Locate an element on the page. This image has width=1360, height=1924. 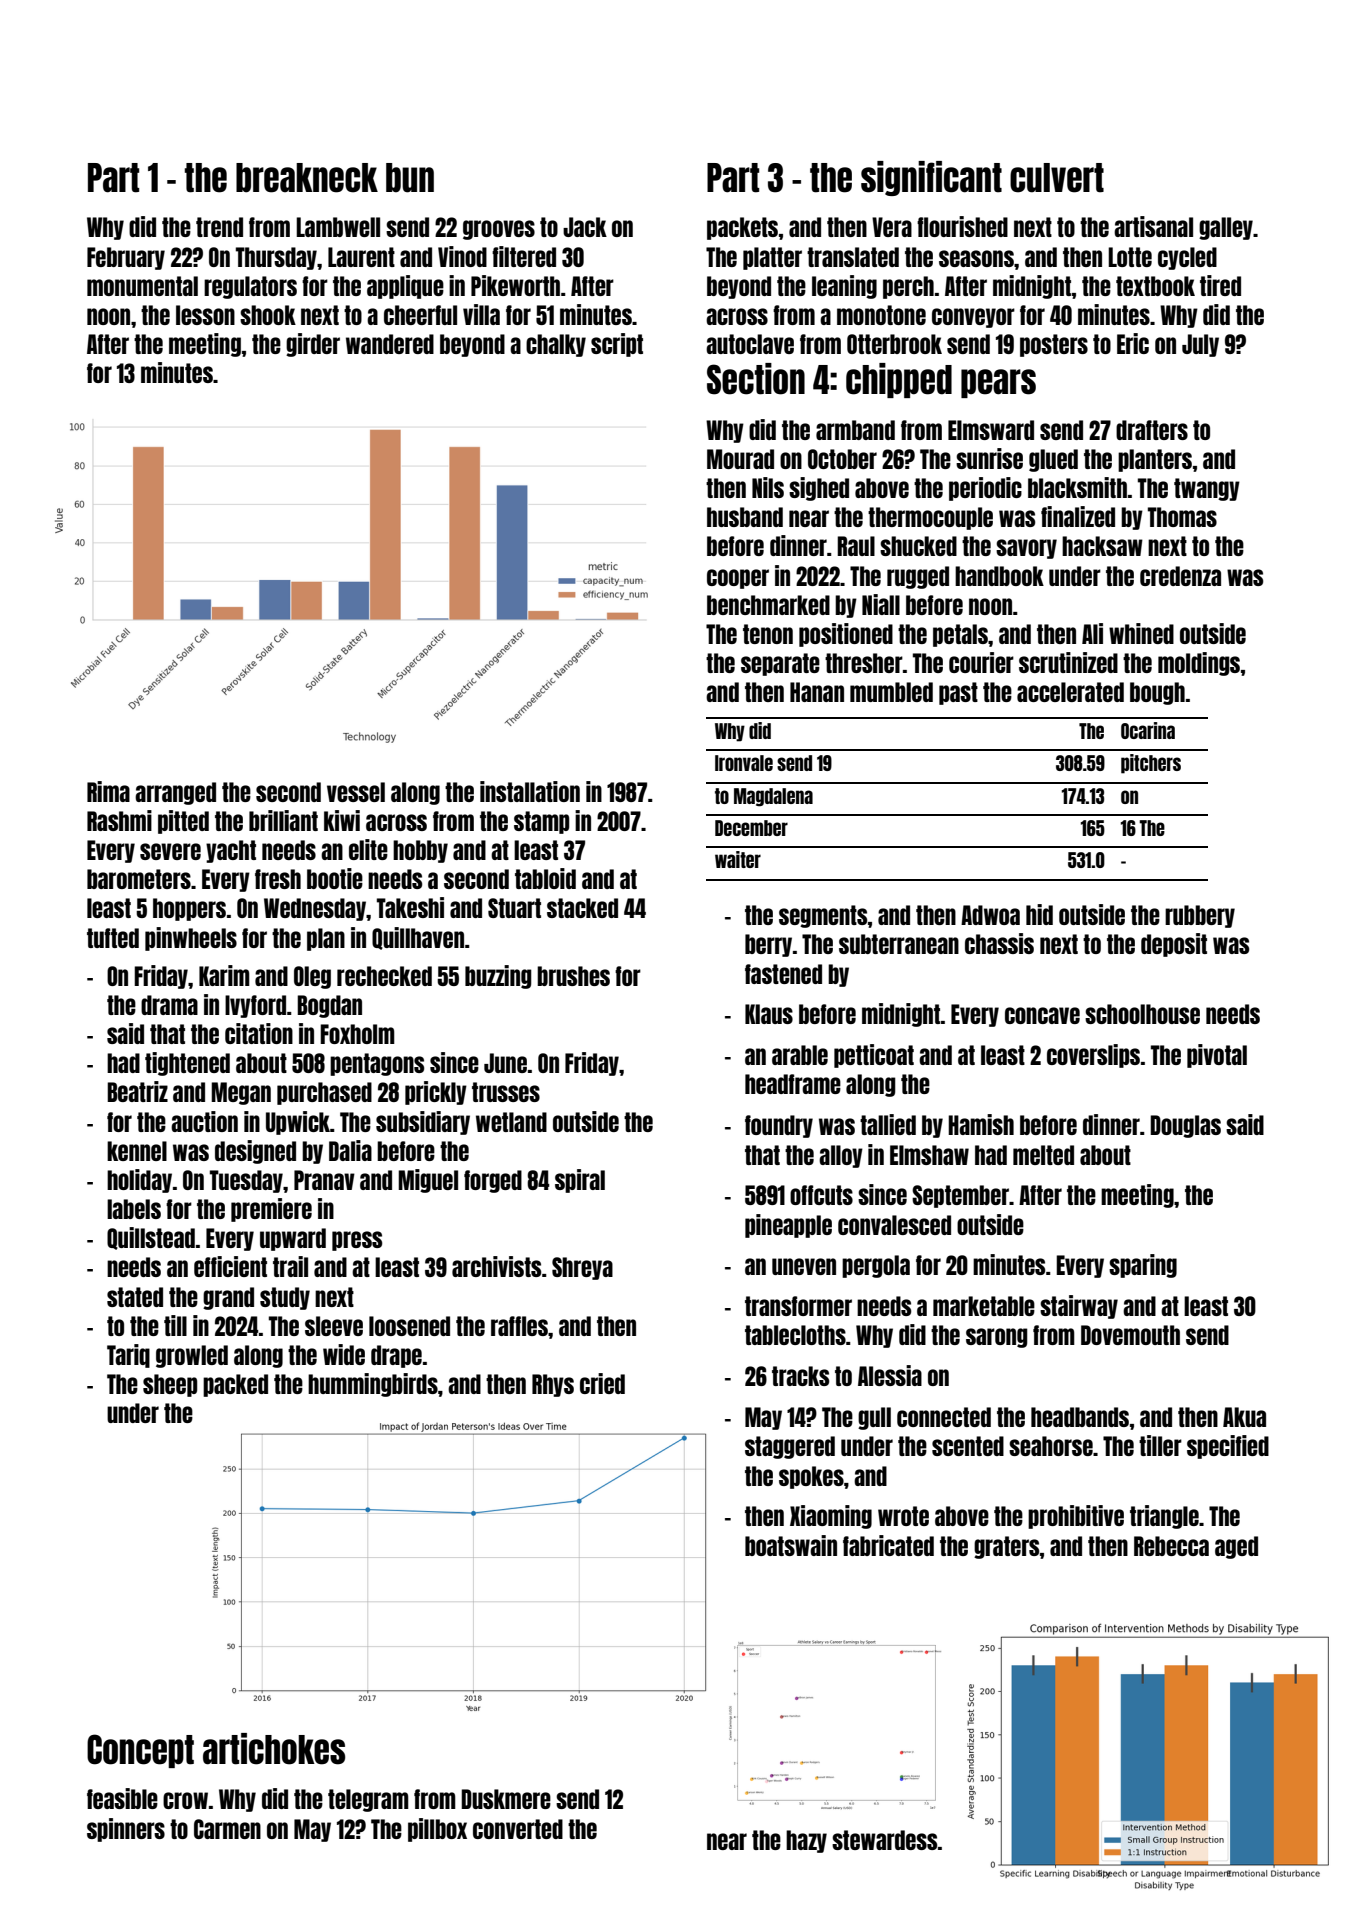
stewardess is located at coordinates (884, 1840).
